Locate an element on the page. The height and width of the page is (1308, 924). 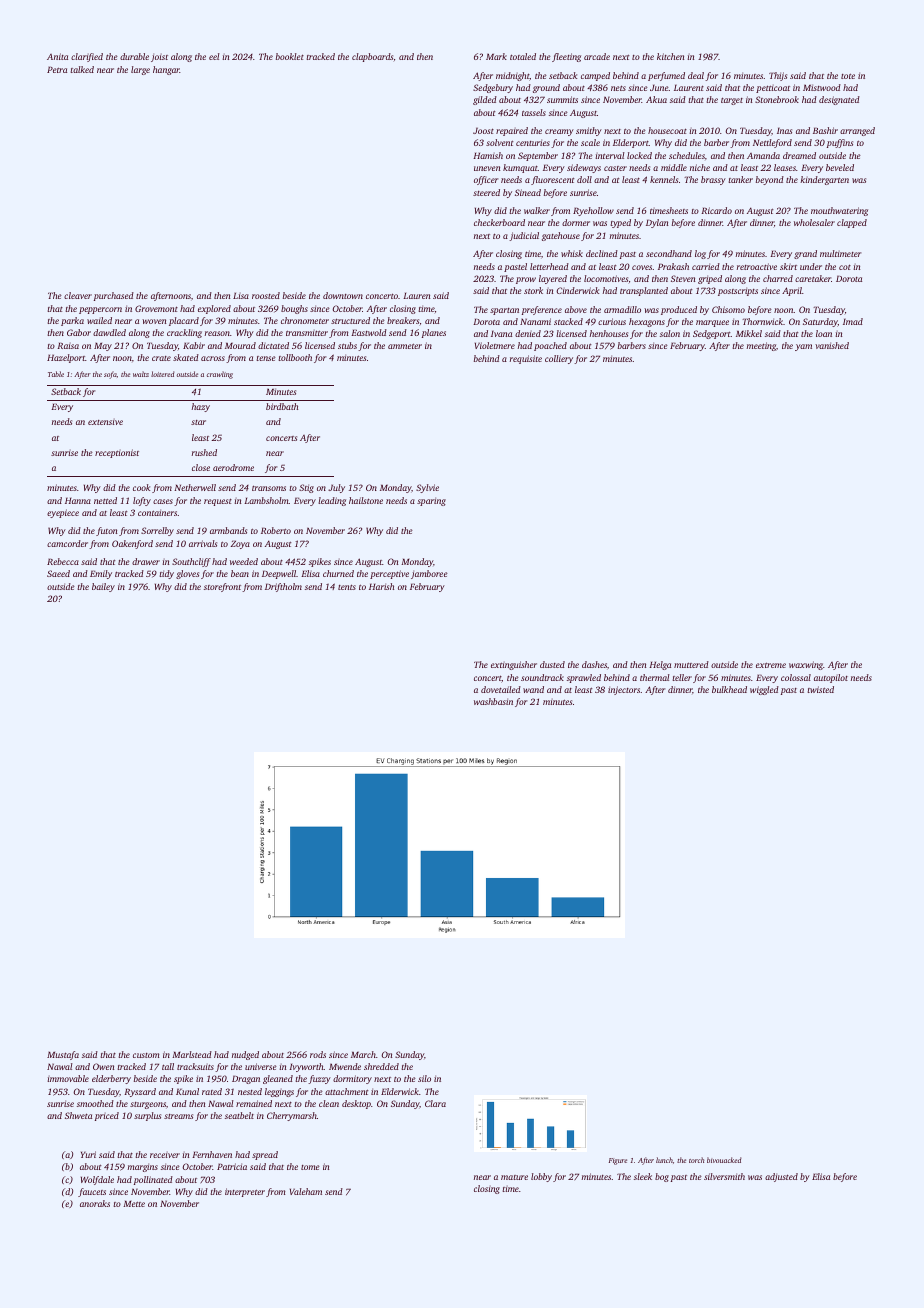
spread is located at coordinates (265, 1155).
